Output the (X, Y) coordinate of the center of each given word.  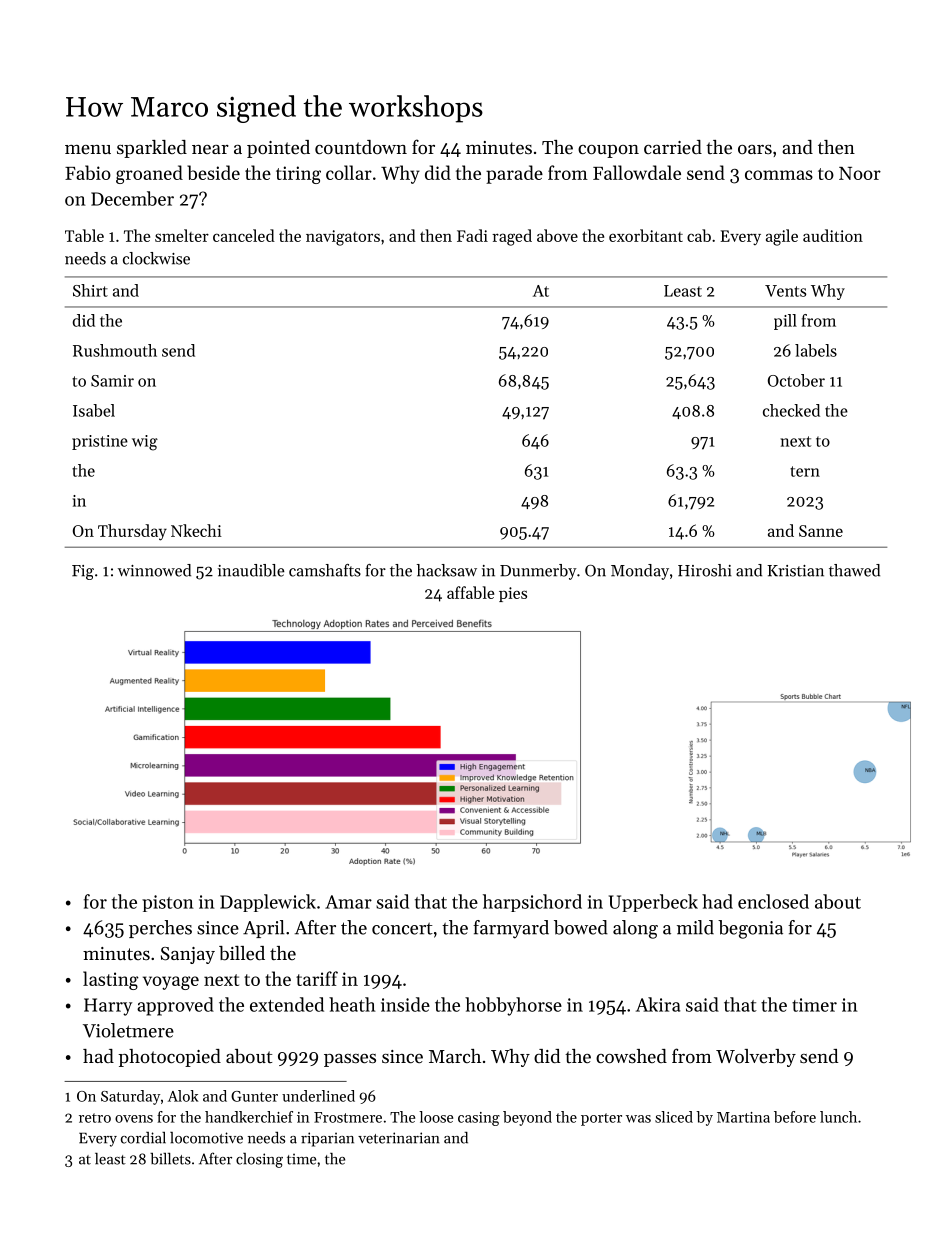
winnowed (154, 570)
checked (791, 410)
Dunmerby (538, 572)
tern (805, 471)
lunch (838, 1117)
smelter (182, 235)
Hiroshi (705, 570)
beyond (527, 1118)
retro (95, 1118)
